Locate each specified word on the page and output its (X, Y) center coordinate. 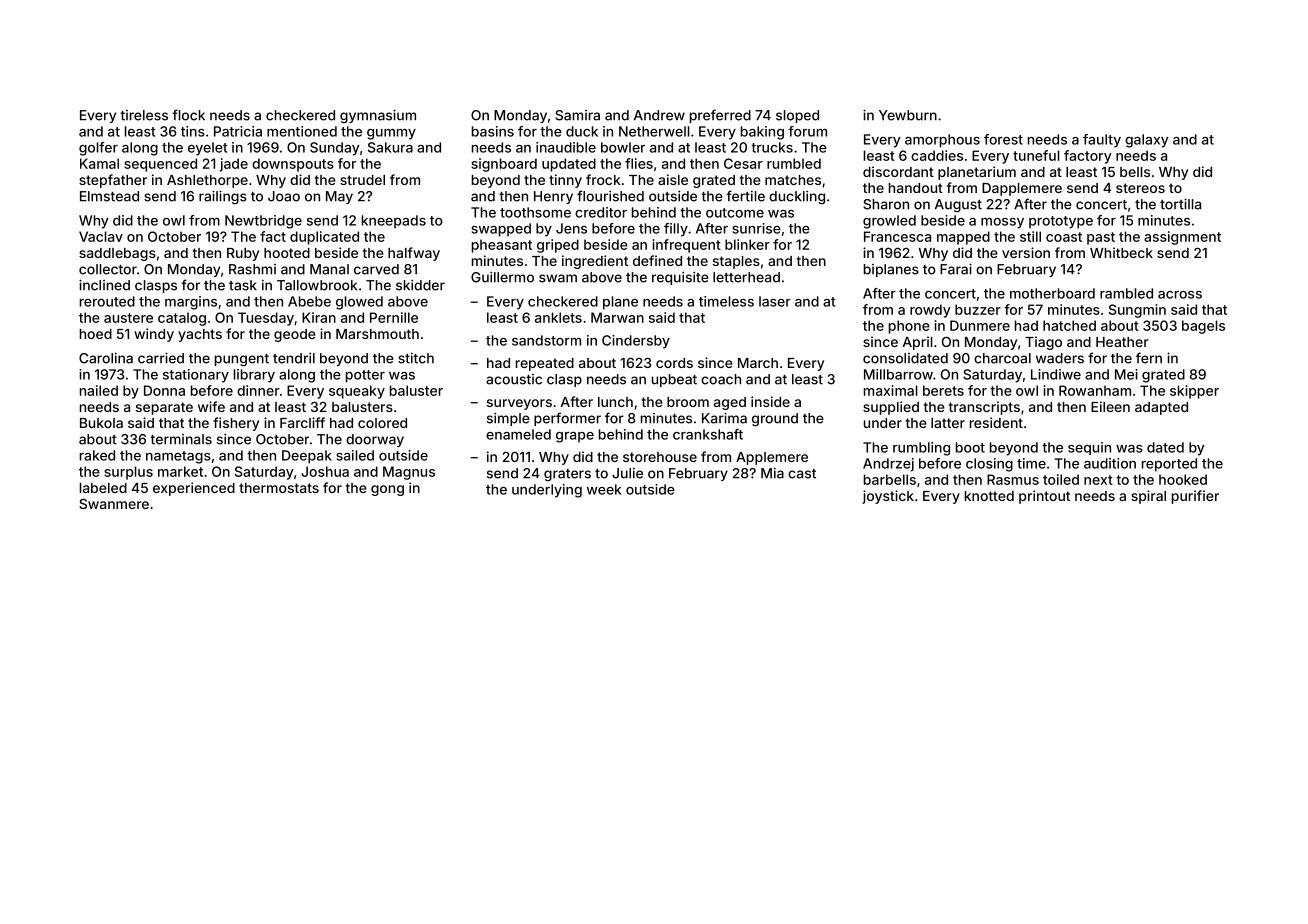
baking (762, 133)
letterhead (746, 277)
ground (775, 420)
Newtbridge (263, 222)
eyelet (208, 149)
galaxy (1146, 141)
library (254, 376)
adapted (1161, 408)
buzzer (978, 309)
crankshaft (708, 434)
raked (97, 455)
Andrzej (888, 465)
